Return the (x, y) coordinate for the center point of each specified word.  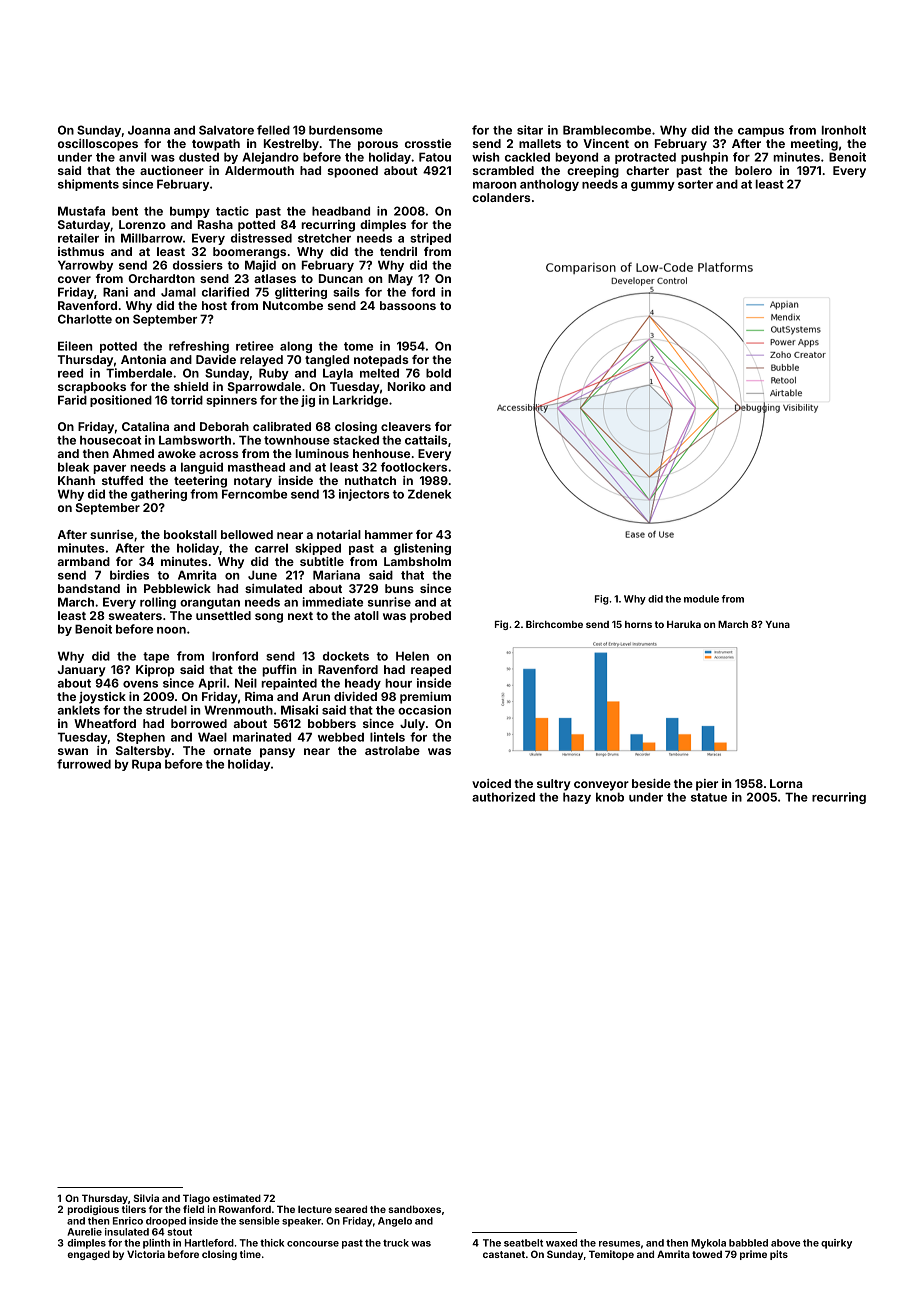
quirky (836, 1244)
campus (761, 132)
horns (638, 624)
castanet (504, 1254)
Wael (212, 737)
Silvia (146, 1198)
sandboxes (414, 1209)
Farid (72, 400)
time (250, 1254)
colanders (501, 197)
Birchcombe (554, 624)
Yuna (778, 624)
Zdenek (429, 494)
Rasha (215, 224)
